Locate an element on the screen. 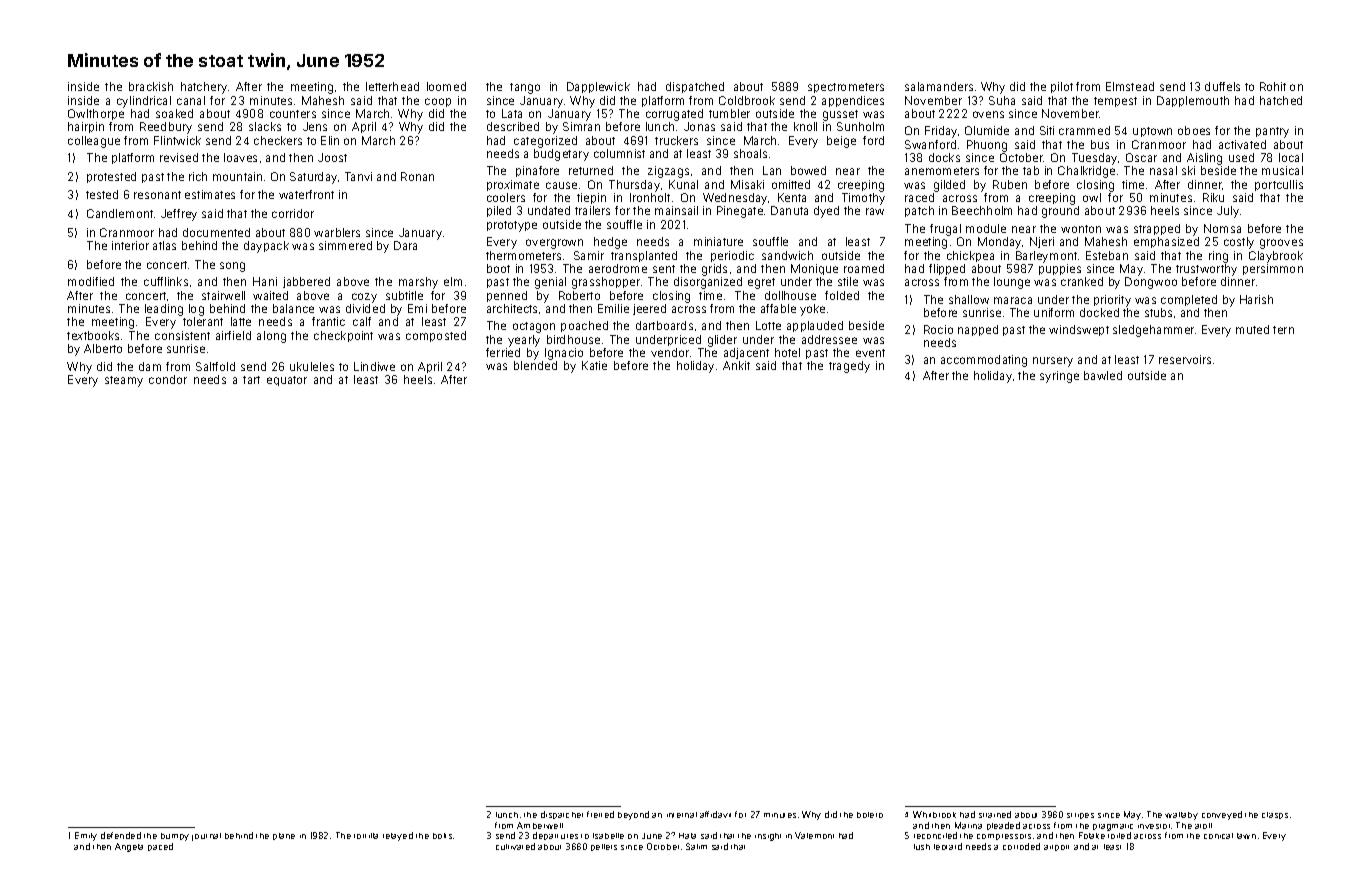 The width and height of the screenshot is (1372, 887). glider is located at coordinates (722, 341).
